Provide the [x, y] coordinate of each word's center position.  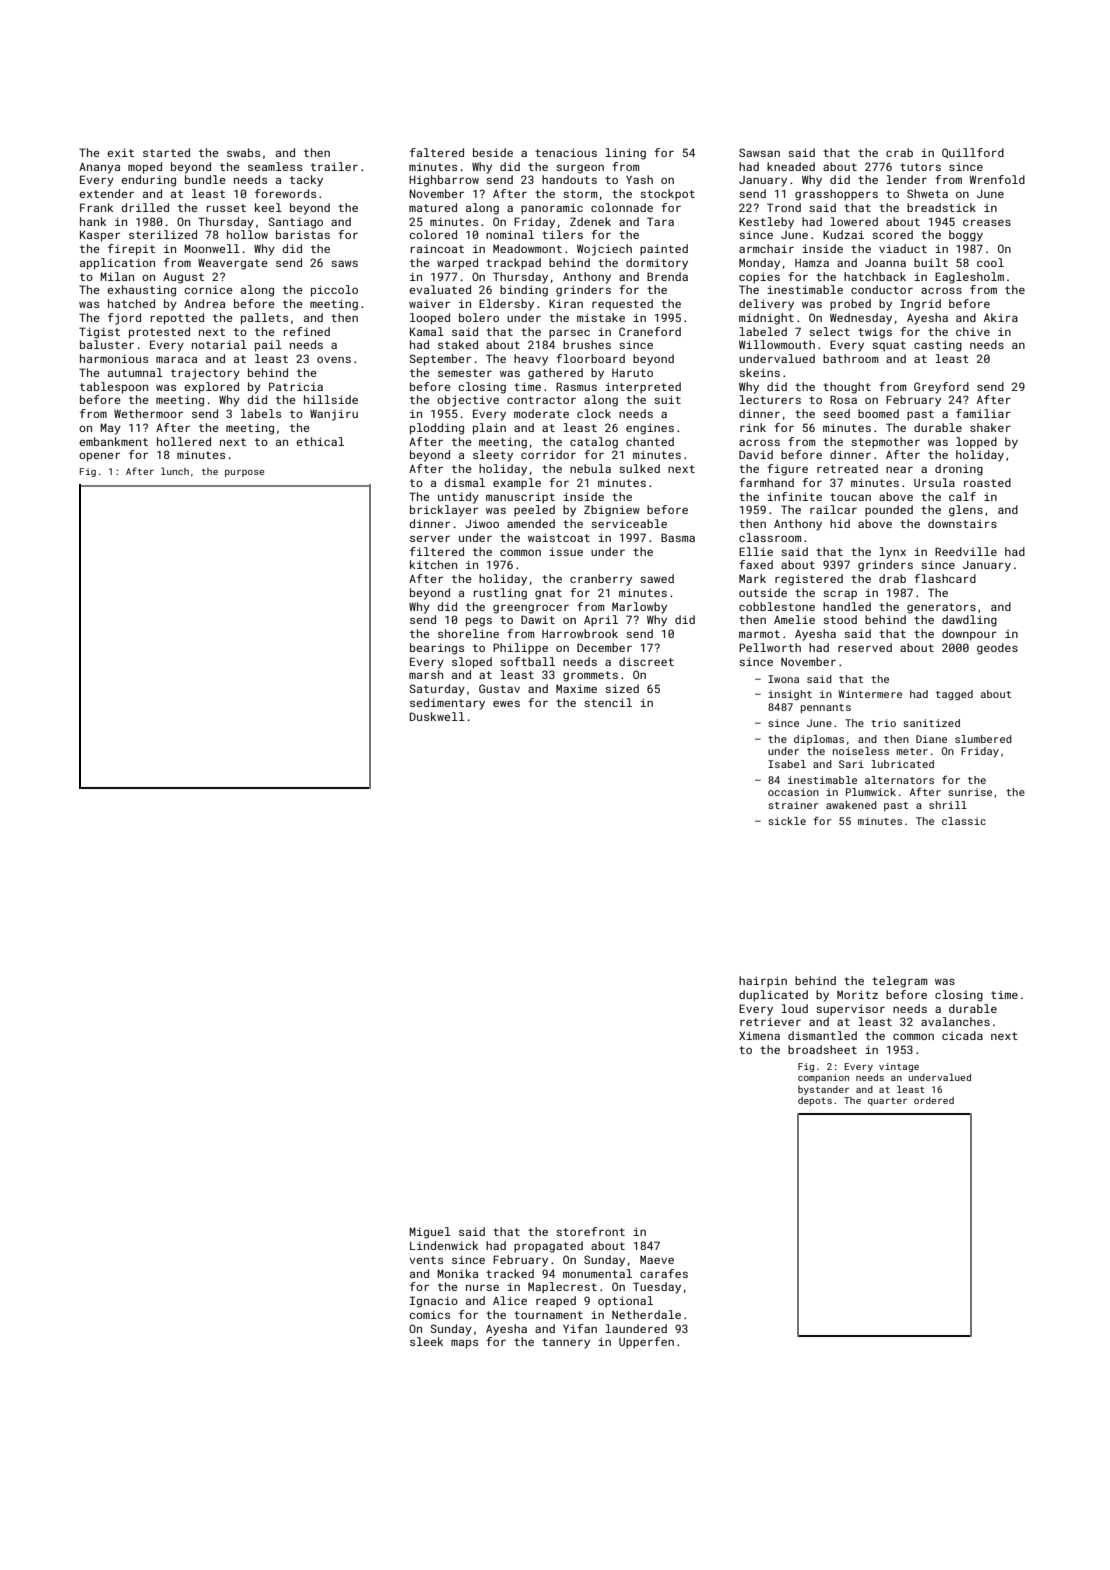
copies [759, 278]
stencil [608, 702]
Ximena [759, 1035]
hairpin [763, 982]
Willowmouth [777, 344]
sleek [426, 1341]
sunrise [970, 792]
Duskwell [437, 716]
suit [667, 399]
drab [892, 578]
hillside [331, 399]
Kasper [100, 236]
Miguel [430, 1233]
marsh [426, 674]
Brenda [667, 276]
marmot [759, 634]
